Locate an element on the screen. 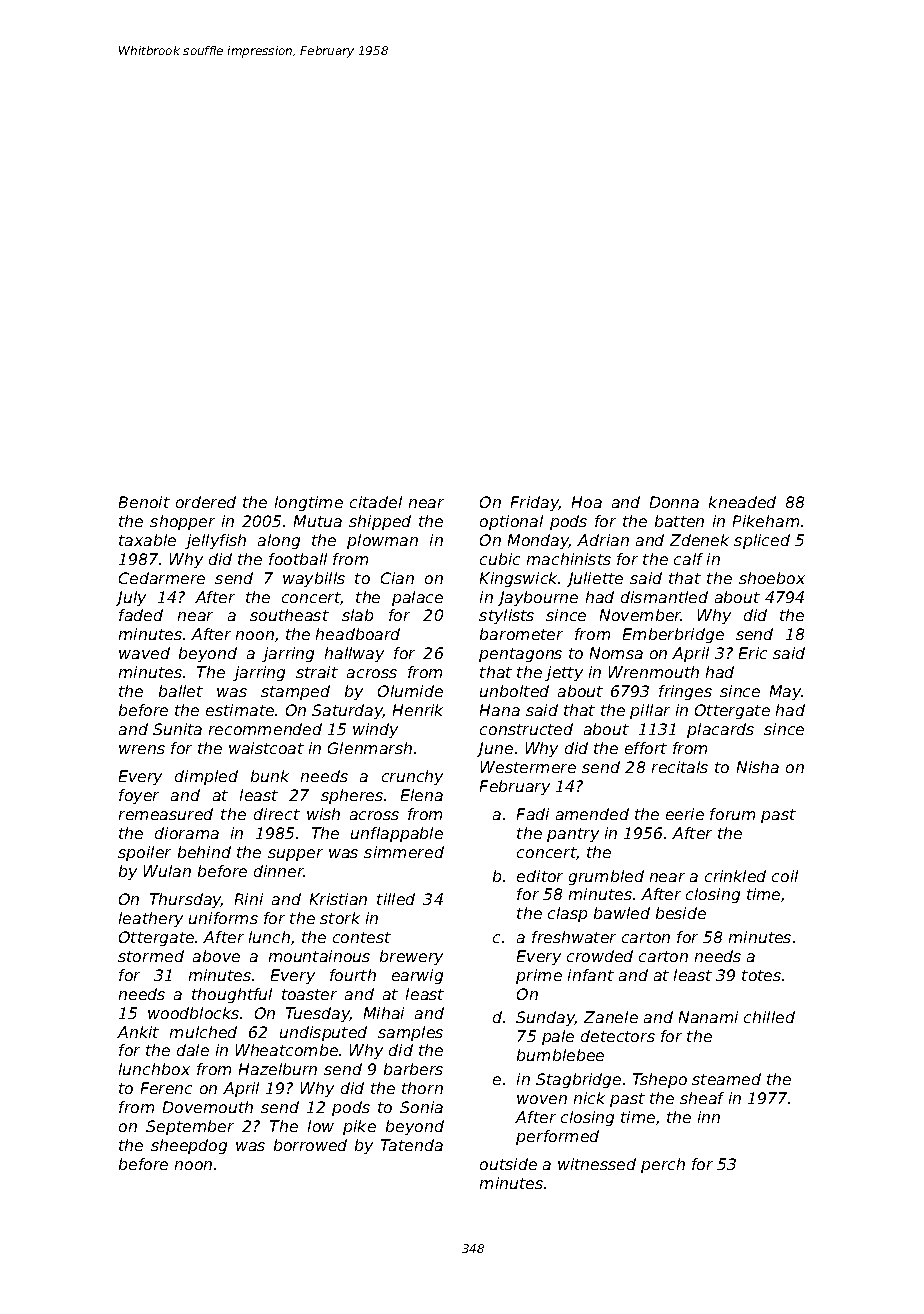  June is located at coordinates (495, 749).
